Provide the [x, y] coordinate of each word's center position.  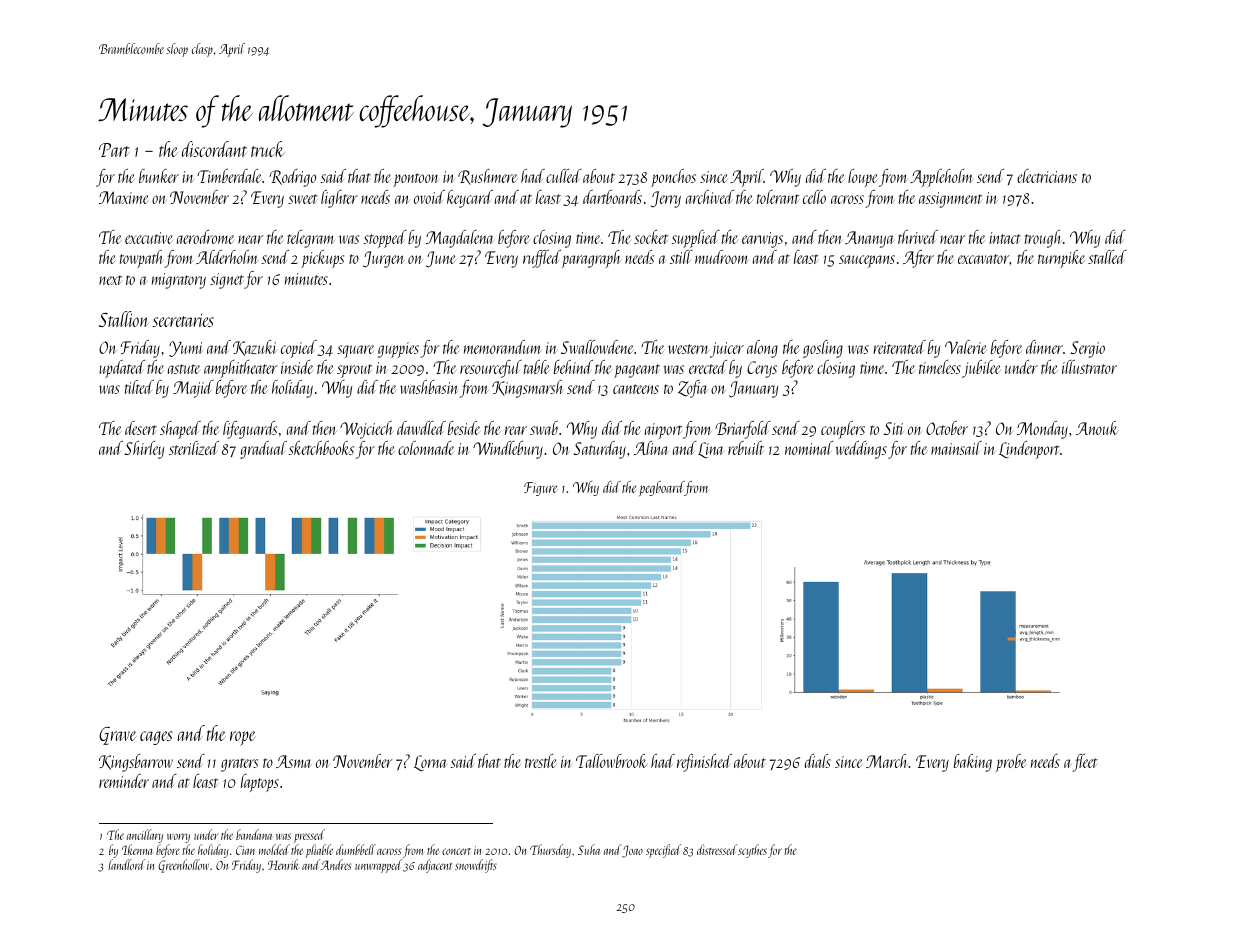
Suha [589, 849]
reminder [124, 781]
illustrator [1089, 367]
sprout [354, 371]
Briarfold [743, 430]
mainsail [956, 448]
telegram [311, 239]
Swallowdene [597, 347]
